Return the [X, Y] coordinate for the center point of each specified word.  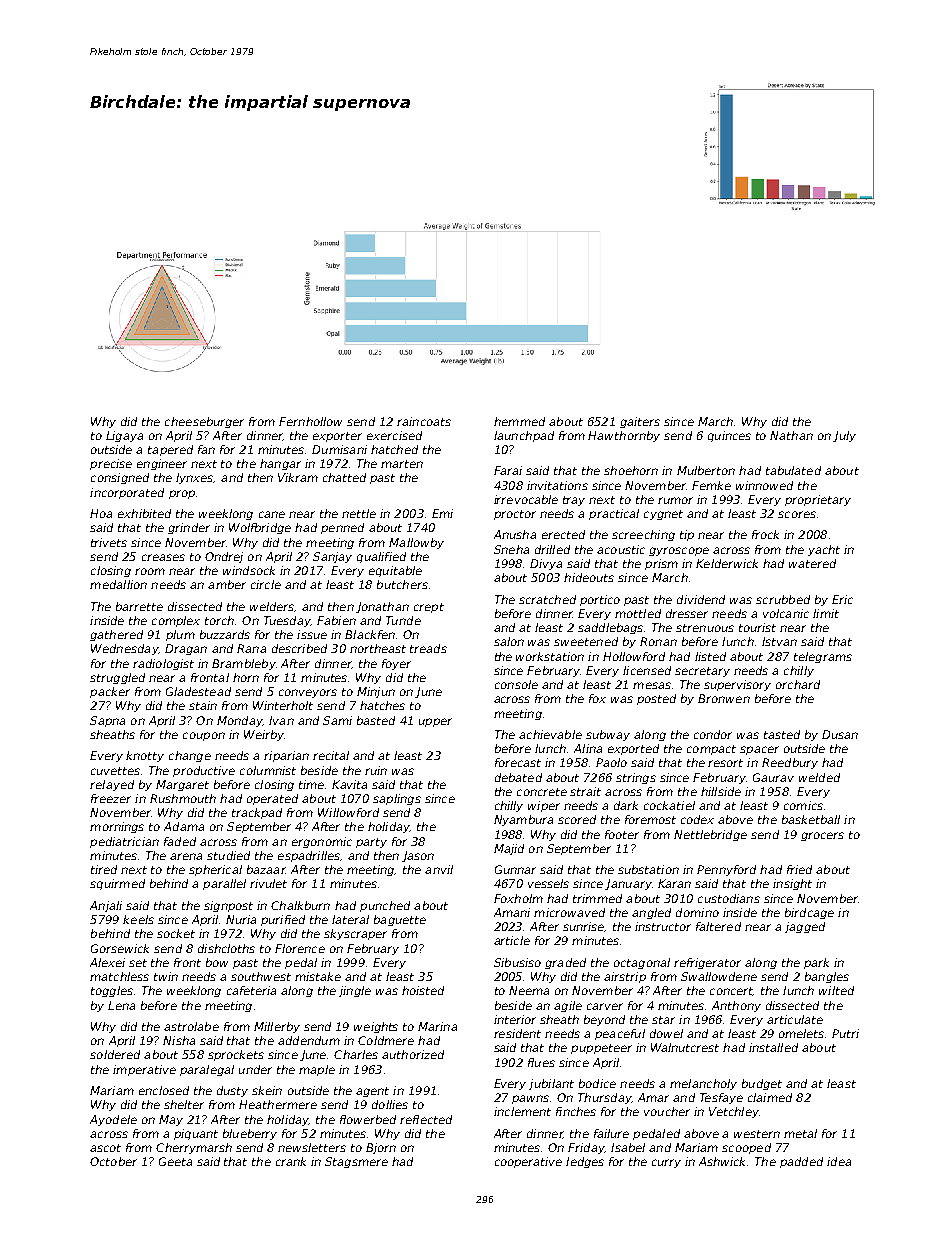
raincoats [424, 421]
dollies [390, 1104]
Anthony [736, 1006]
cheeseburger [204, 422]
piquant [196, 1134]
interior [515, 1019]
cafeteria [251, 990]
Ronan [658, 641]
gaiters [640, 422]
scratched [547, 599]
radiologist [163, 664]
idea [839, 1161]
